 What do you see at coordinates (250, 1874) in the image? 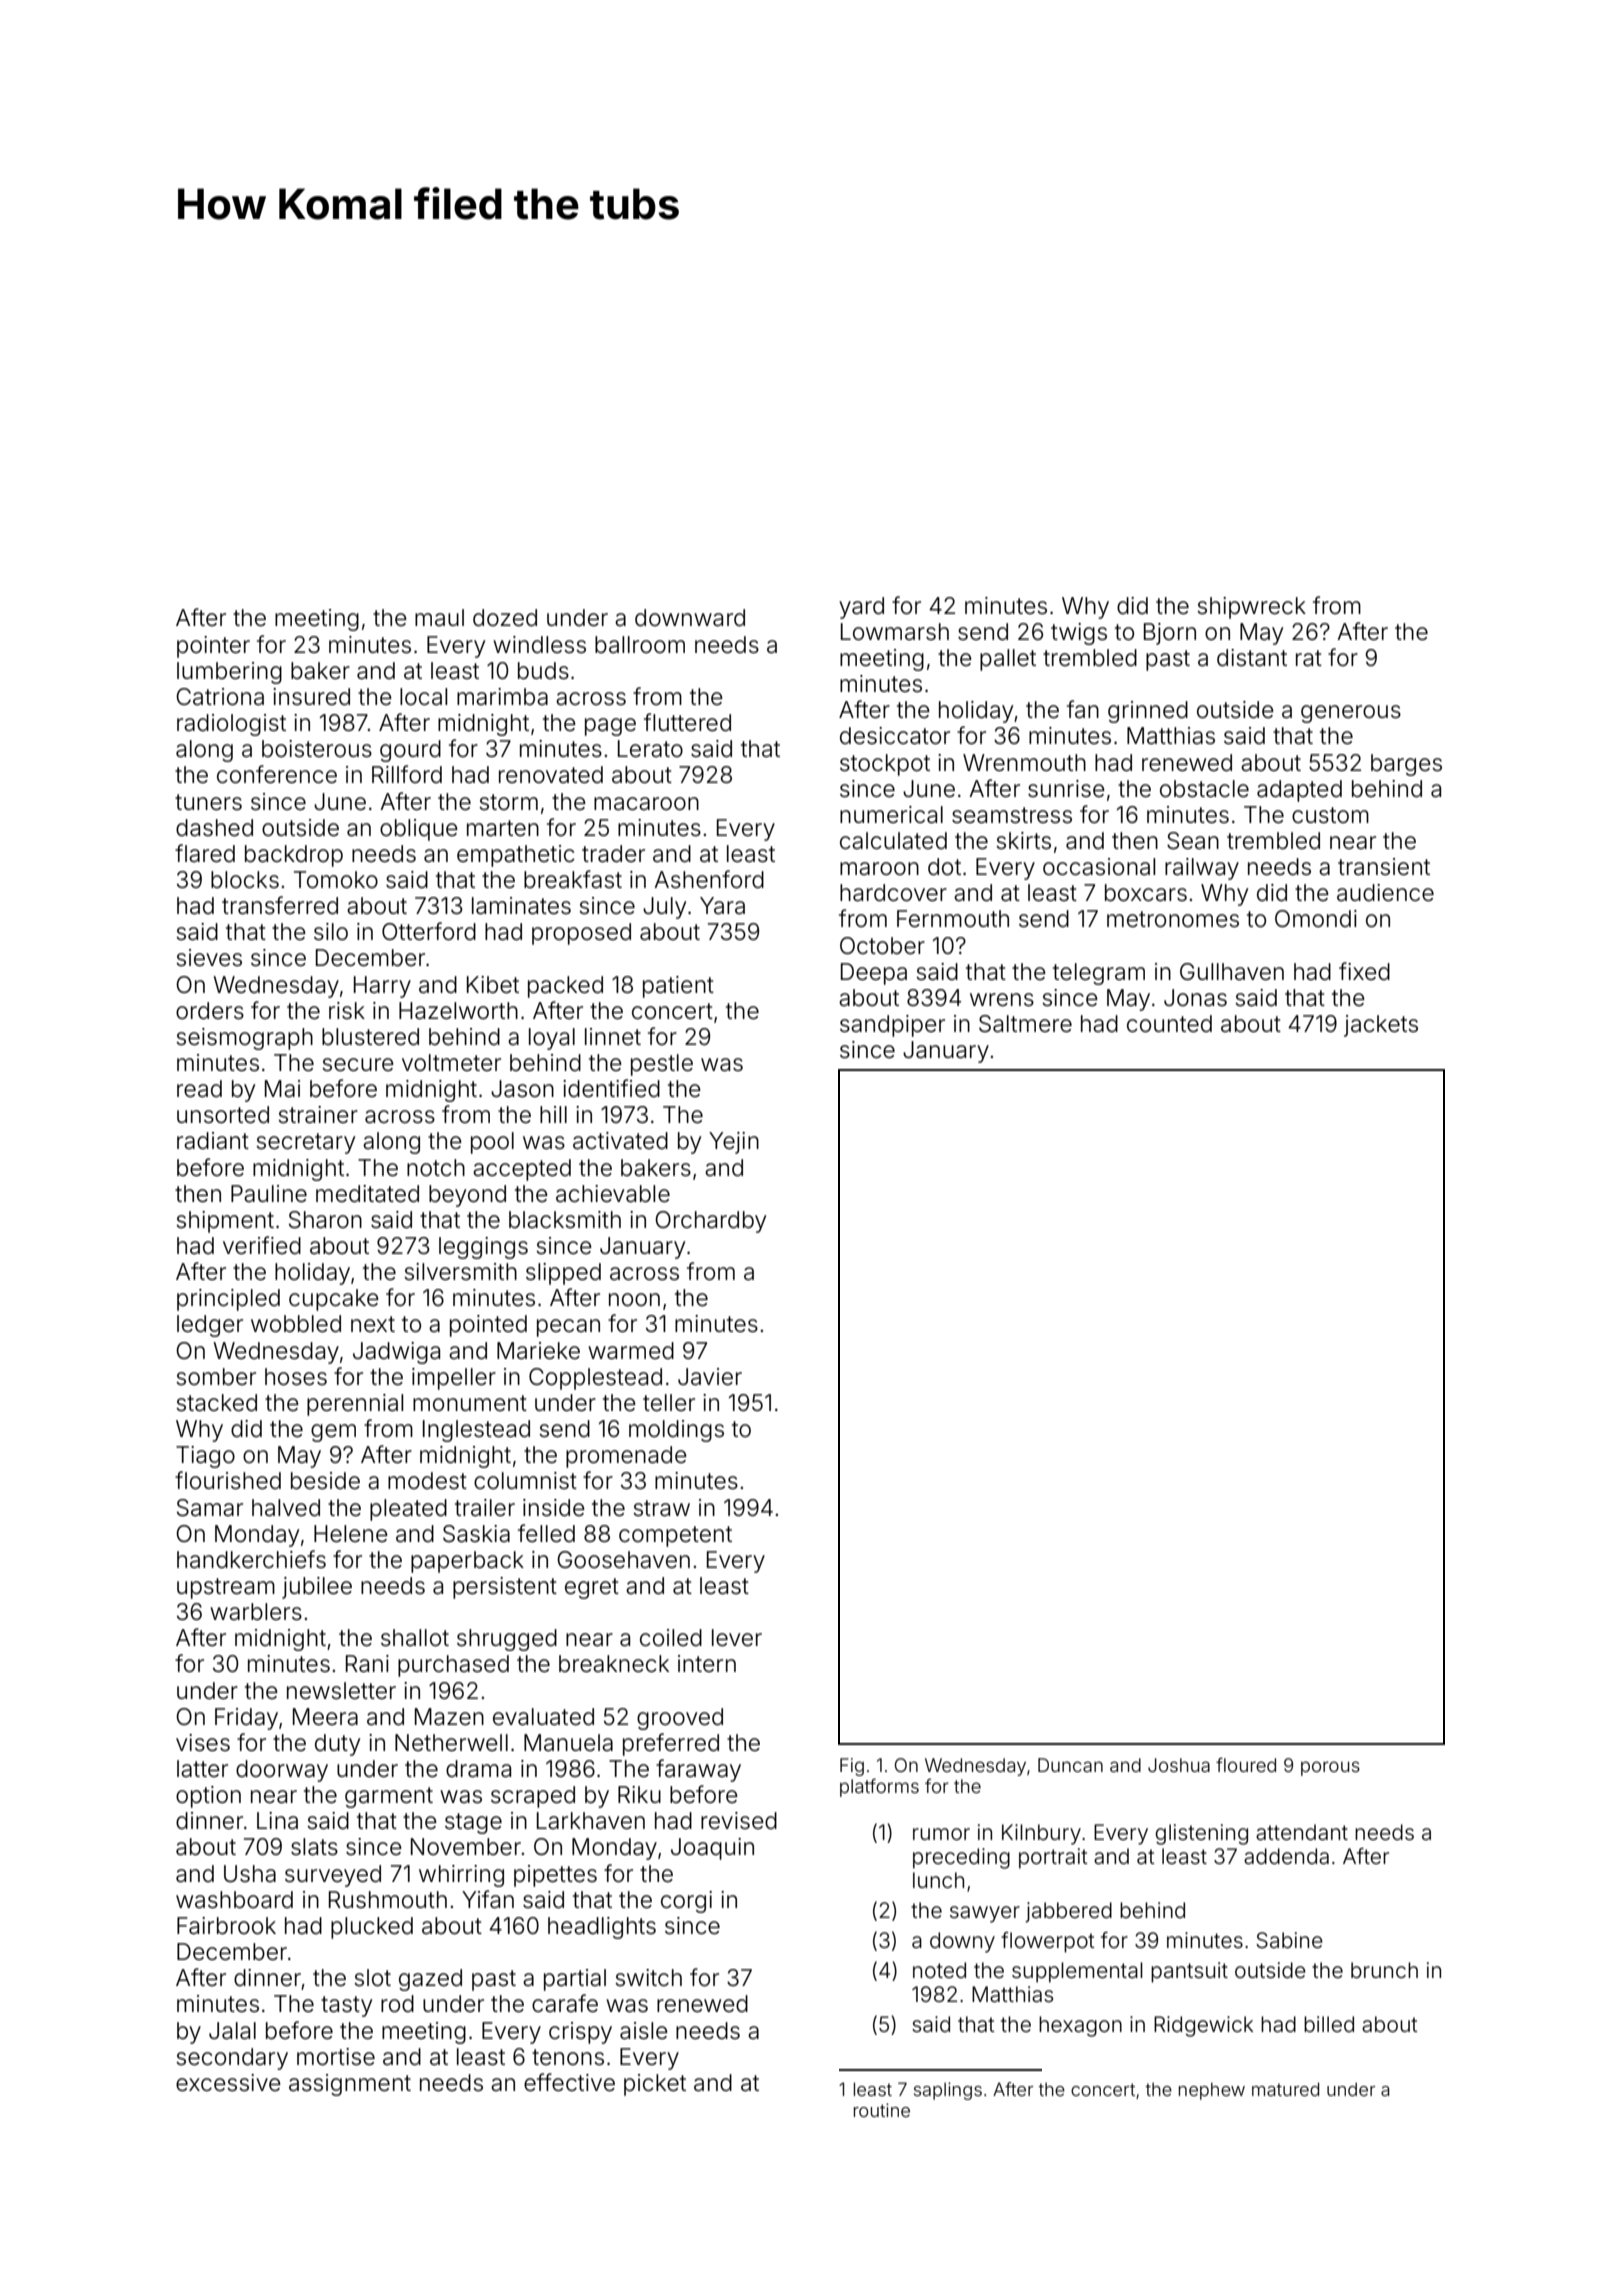
I see `Usha` at bounding box center [250, 1874].
